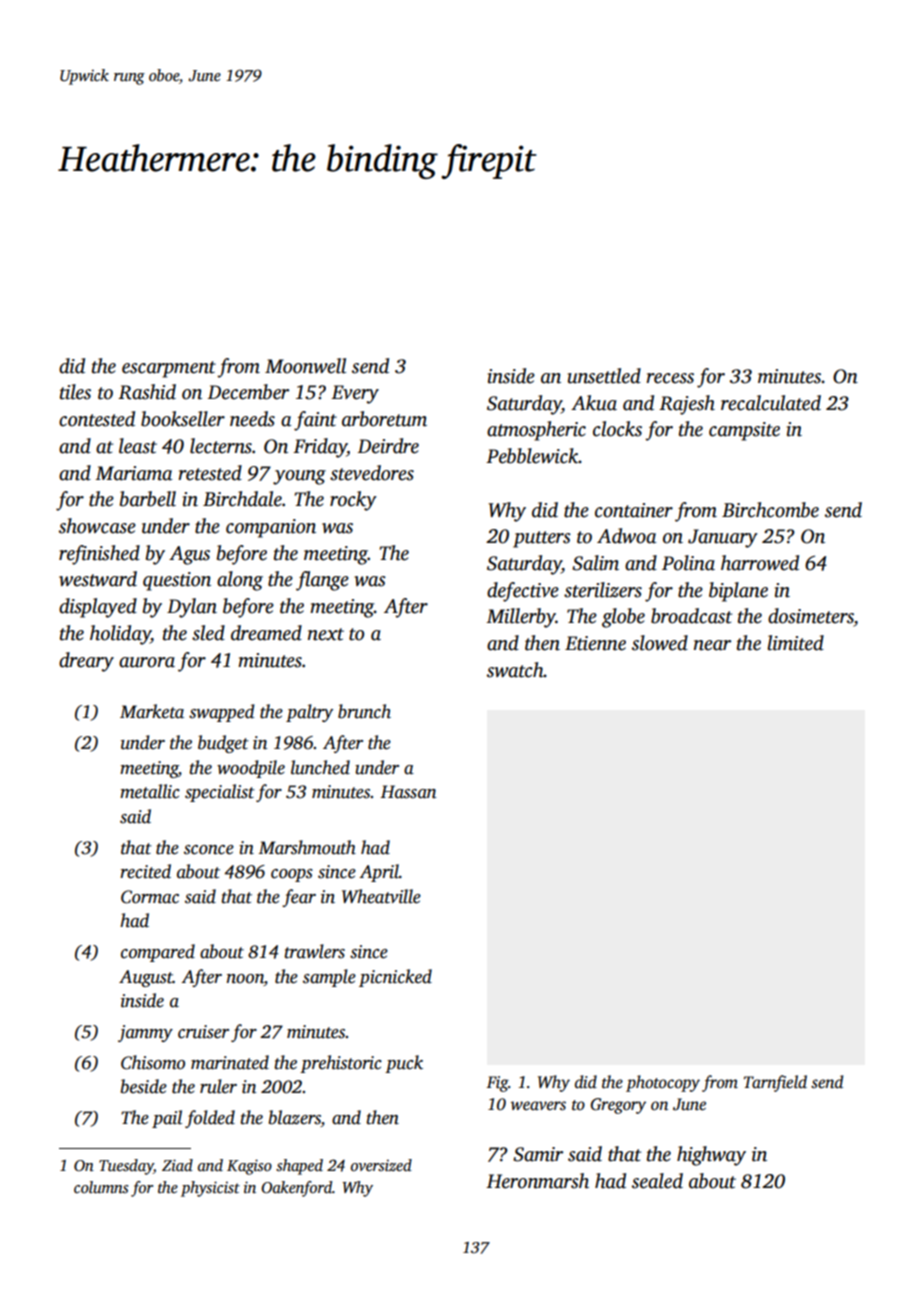 This screenshot has height=1314, width=924. What do you see at coordinates (771, 403) in the screenshot?
I see `recalculated` at bounding box center [771, 403].
